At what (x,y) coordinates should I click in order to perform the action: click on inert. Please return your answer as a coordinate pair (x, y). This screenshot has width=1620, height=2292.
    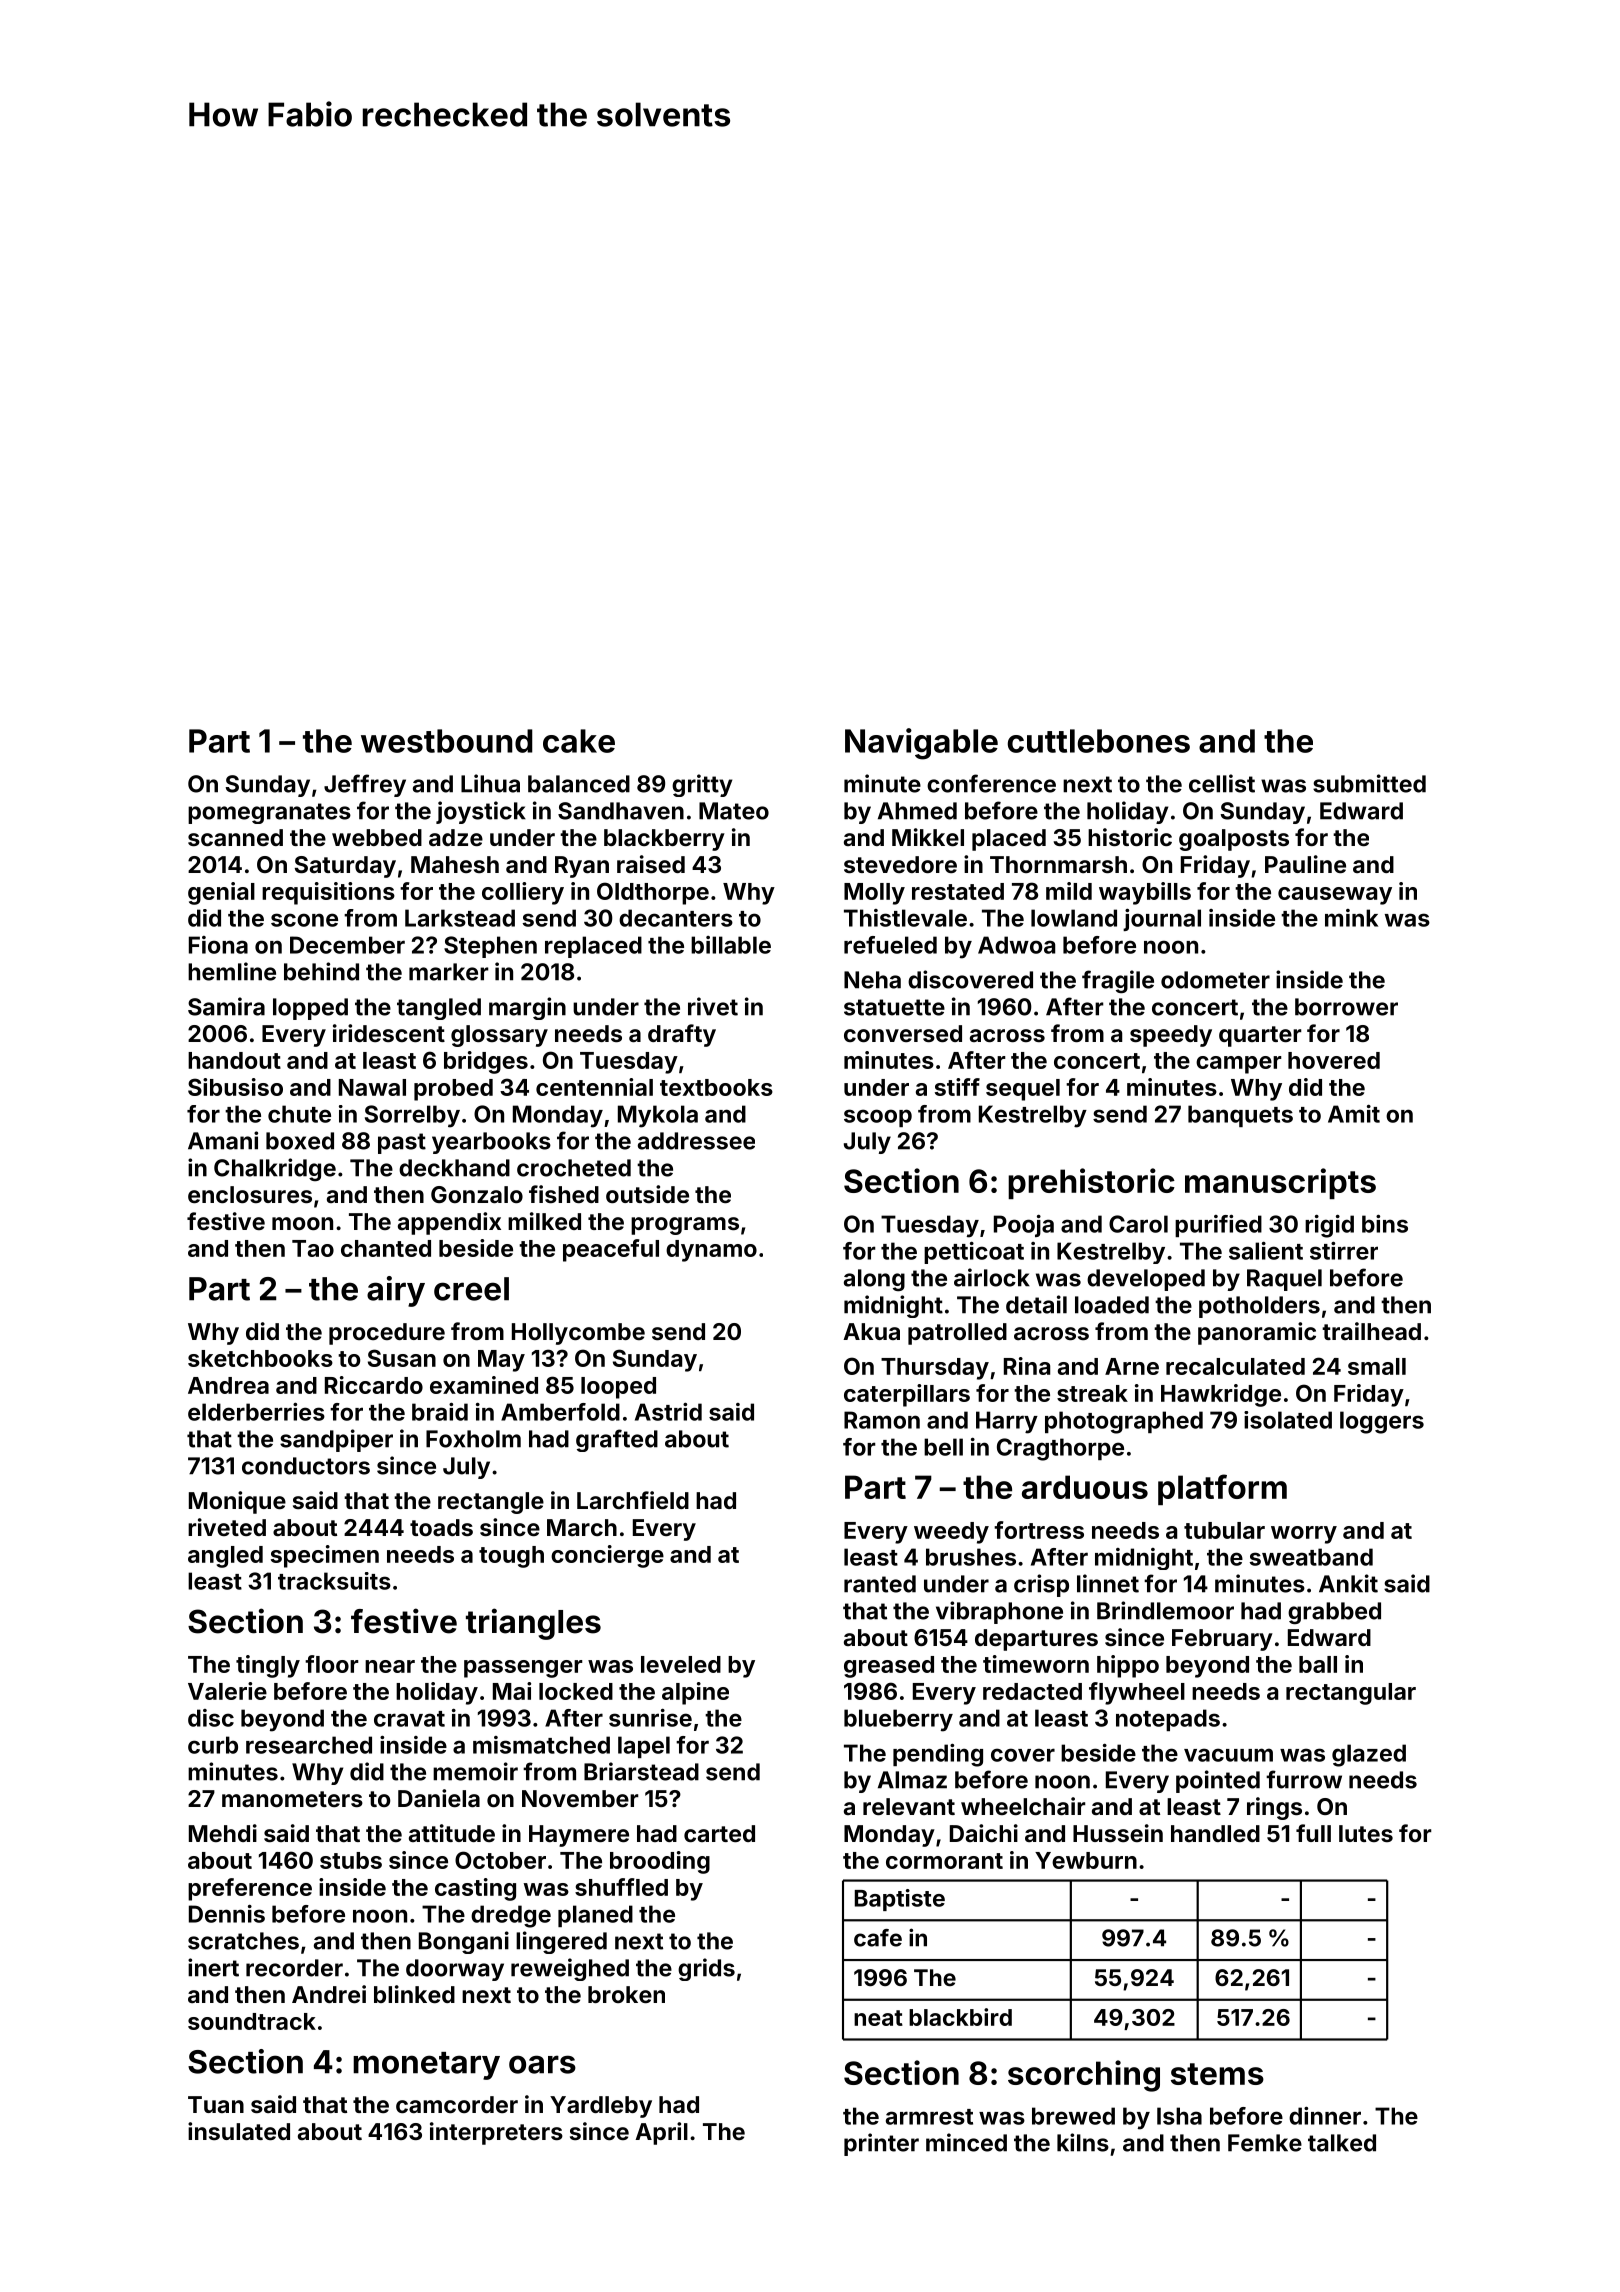
    Looking at the image, I should click on (213, 1967).
